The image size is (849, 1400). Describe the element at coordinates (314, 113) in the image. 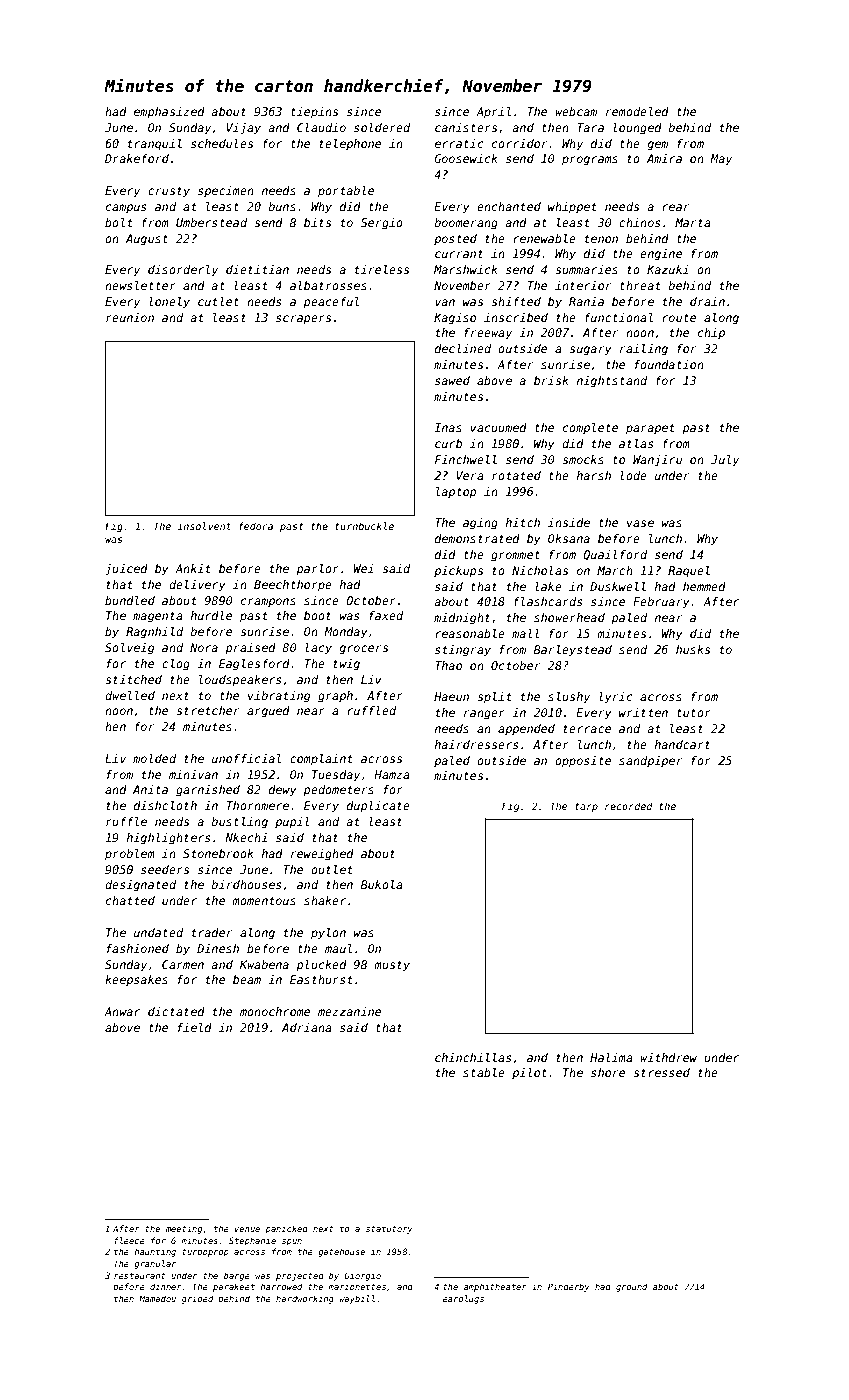

I see `tiepins` at that location.
